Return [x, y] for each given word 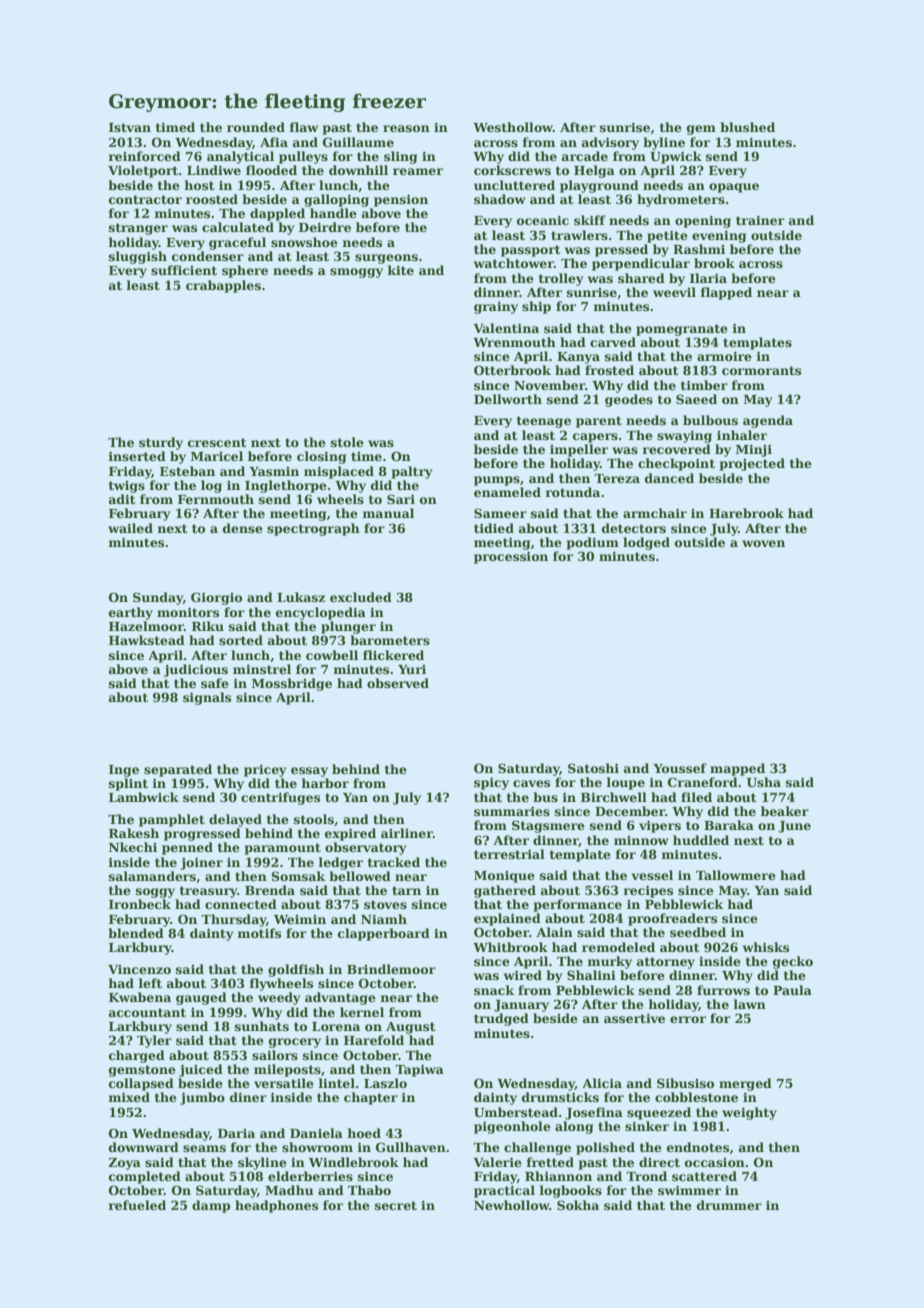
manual [388, 513]
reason [406, 128]
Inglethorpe [286, 486]
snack [494, 990]
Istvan [130, 127]
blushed [747, 127]
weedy [279, 998]
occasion [715, 1162]
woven [763, 543]
